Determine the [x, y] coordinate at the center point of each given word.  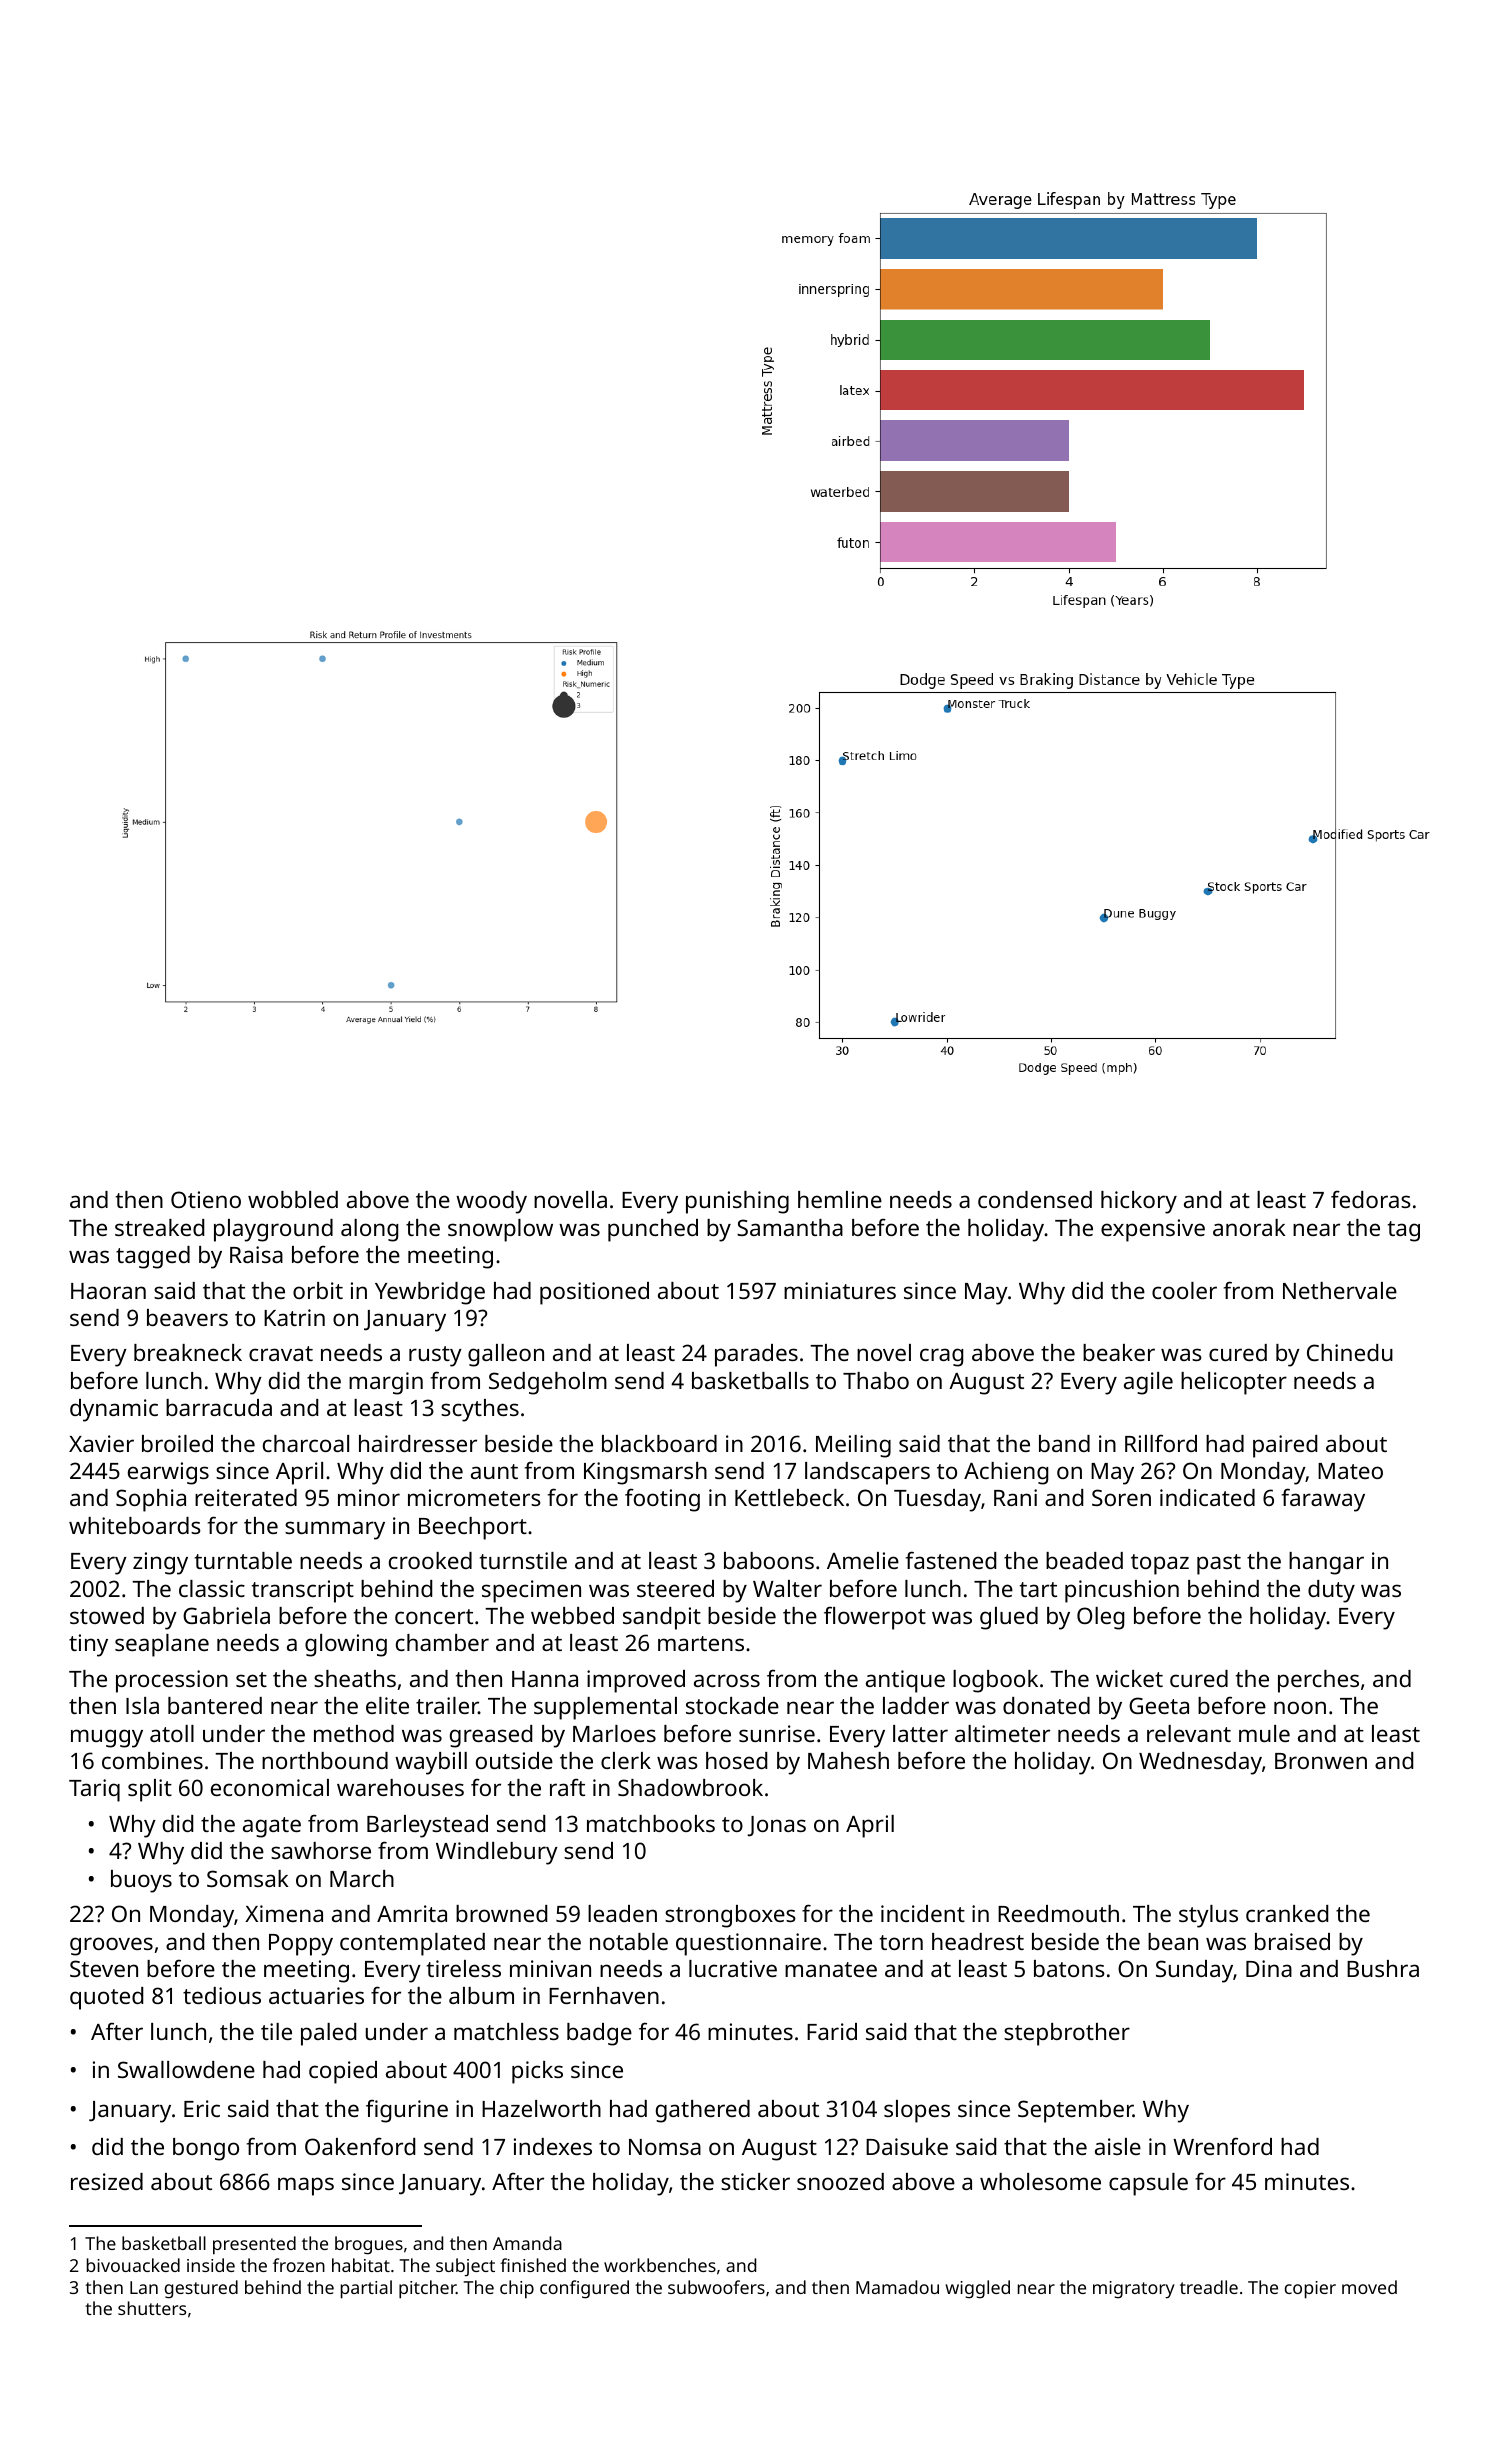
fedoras [1371, 1199]
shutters [152, 2308]
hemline [840, 1199]
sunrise [777, 1733]
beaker [1119, 1352]
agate [272, 1827]
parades [756, 1355]
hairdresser [418, 1443]
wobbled [293, 1199]
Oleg [1100, 1618]
